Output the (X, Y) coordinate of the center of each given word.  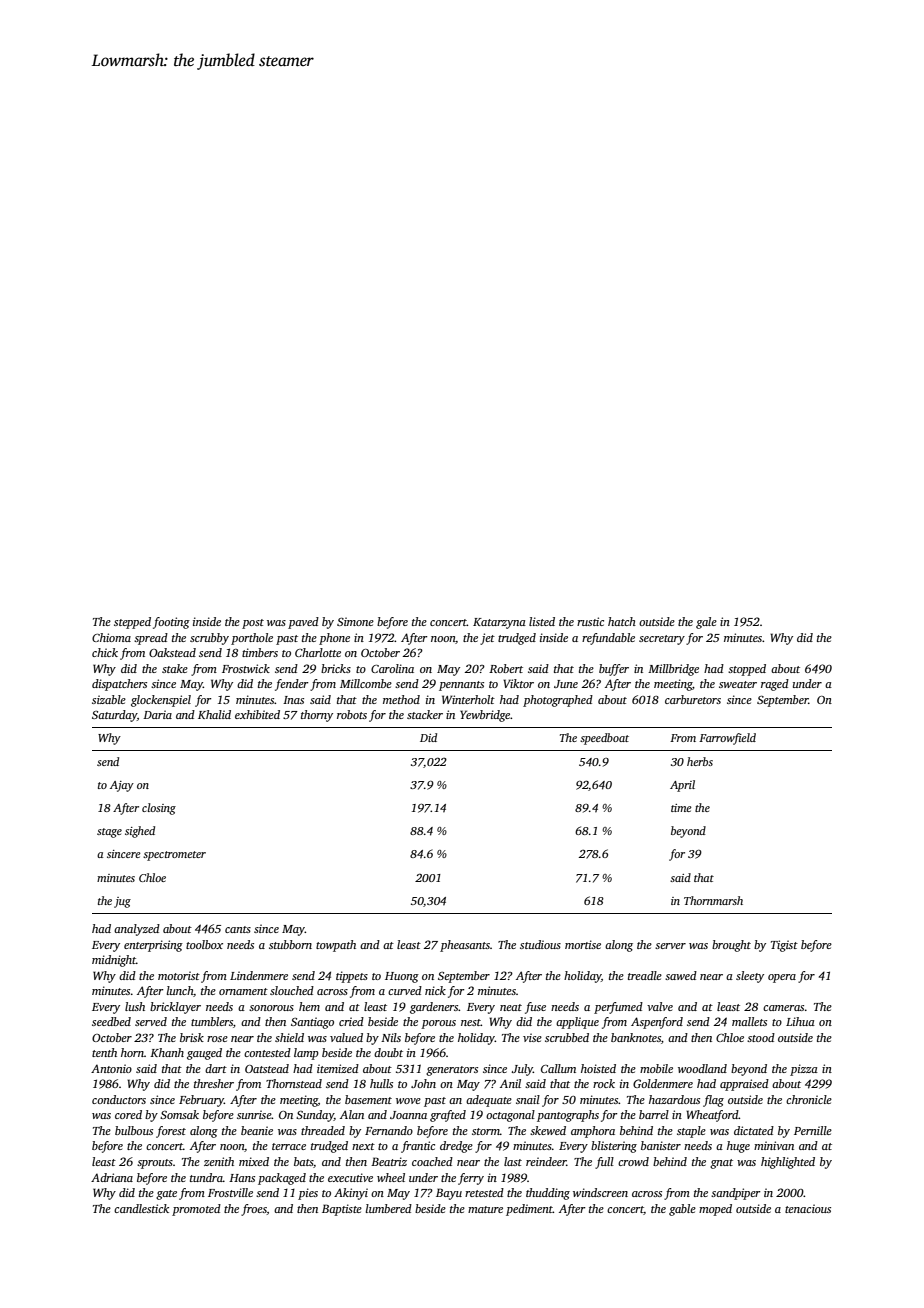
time (681, 808)
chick (105, 652)
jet (487, 639)
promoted (196, 1210)
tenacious (808, 1208)
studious (540, 944)
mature (485, 1209)
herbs (700, 761)
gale (706, 623)
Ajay (122, 786)
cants (238, 929)
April (682, 786)
